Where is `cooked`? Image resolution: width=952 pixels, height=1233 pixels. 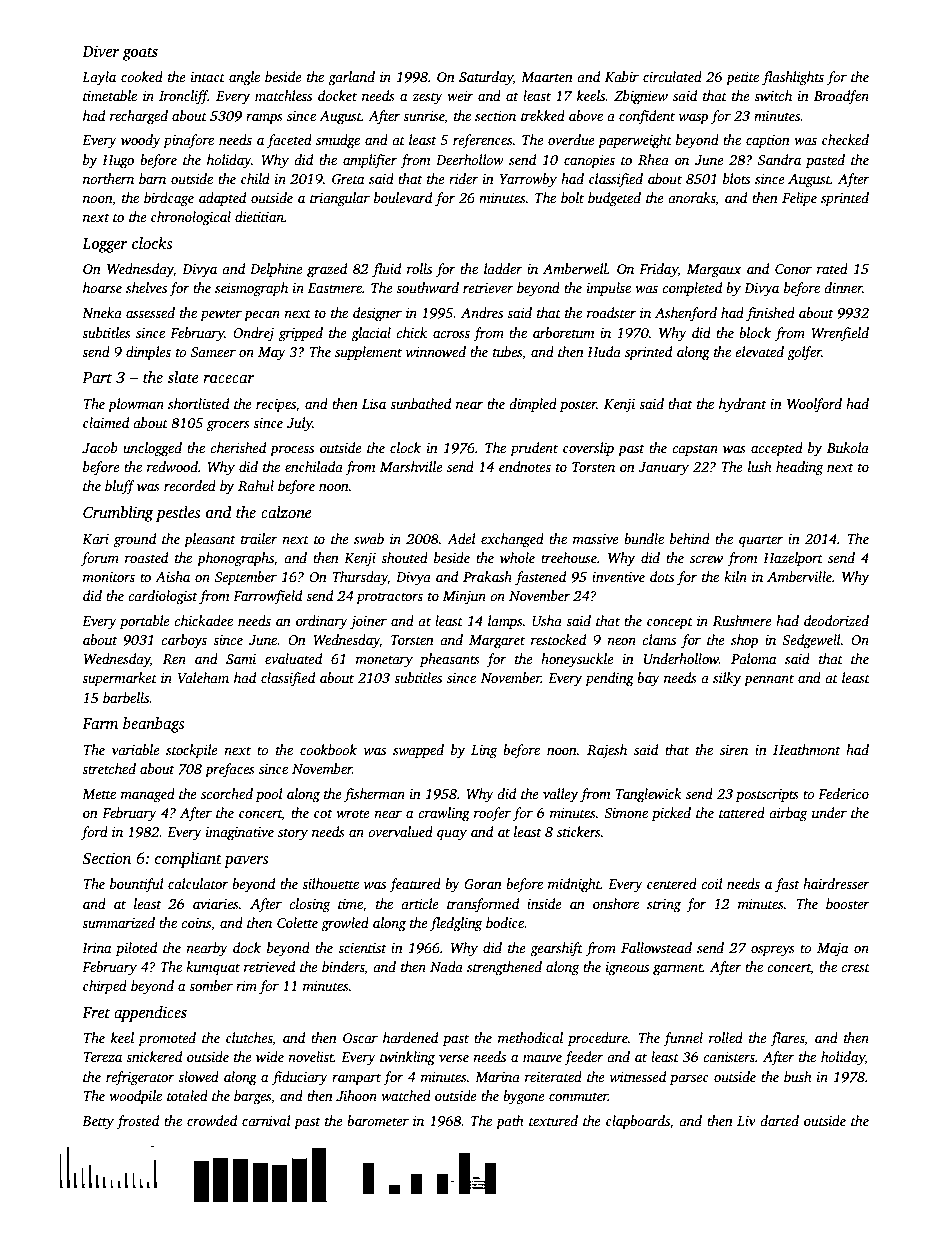
cooked is located at coordinates (142, 76).
